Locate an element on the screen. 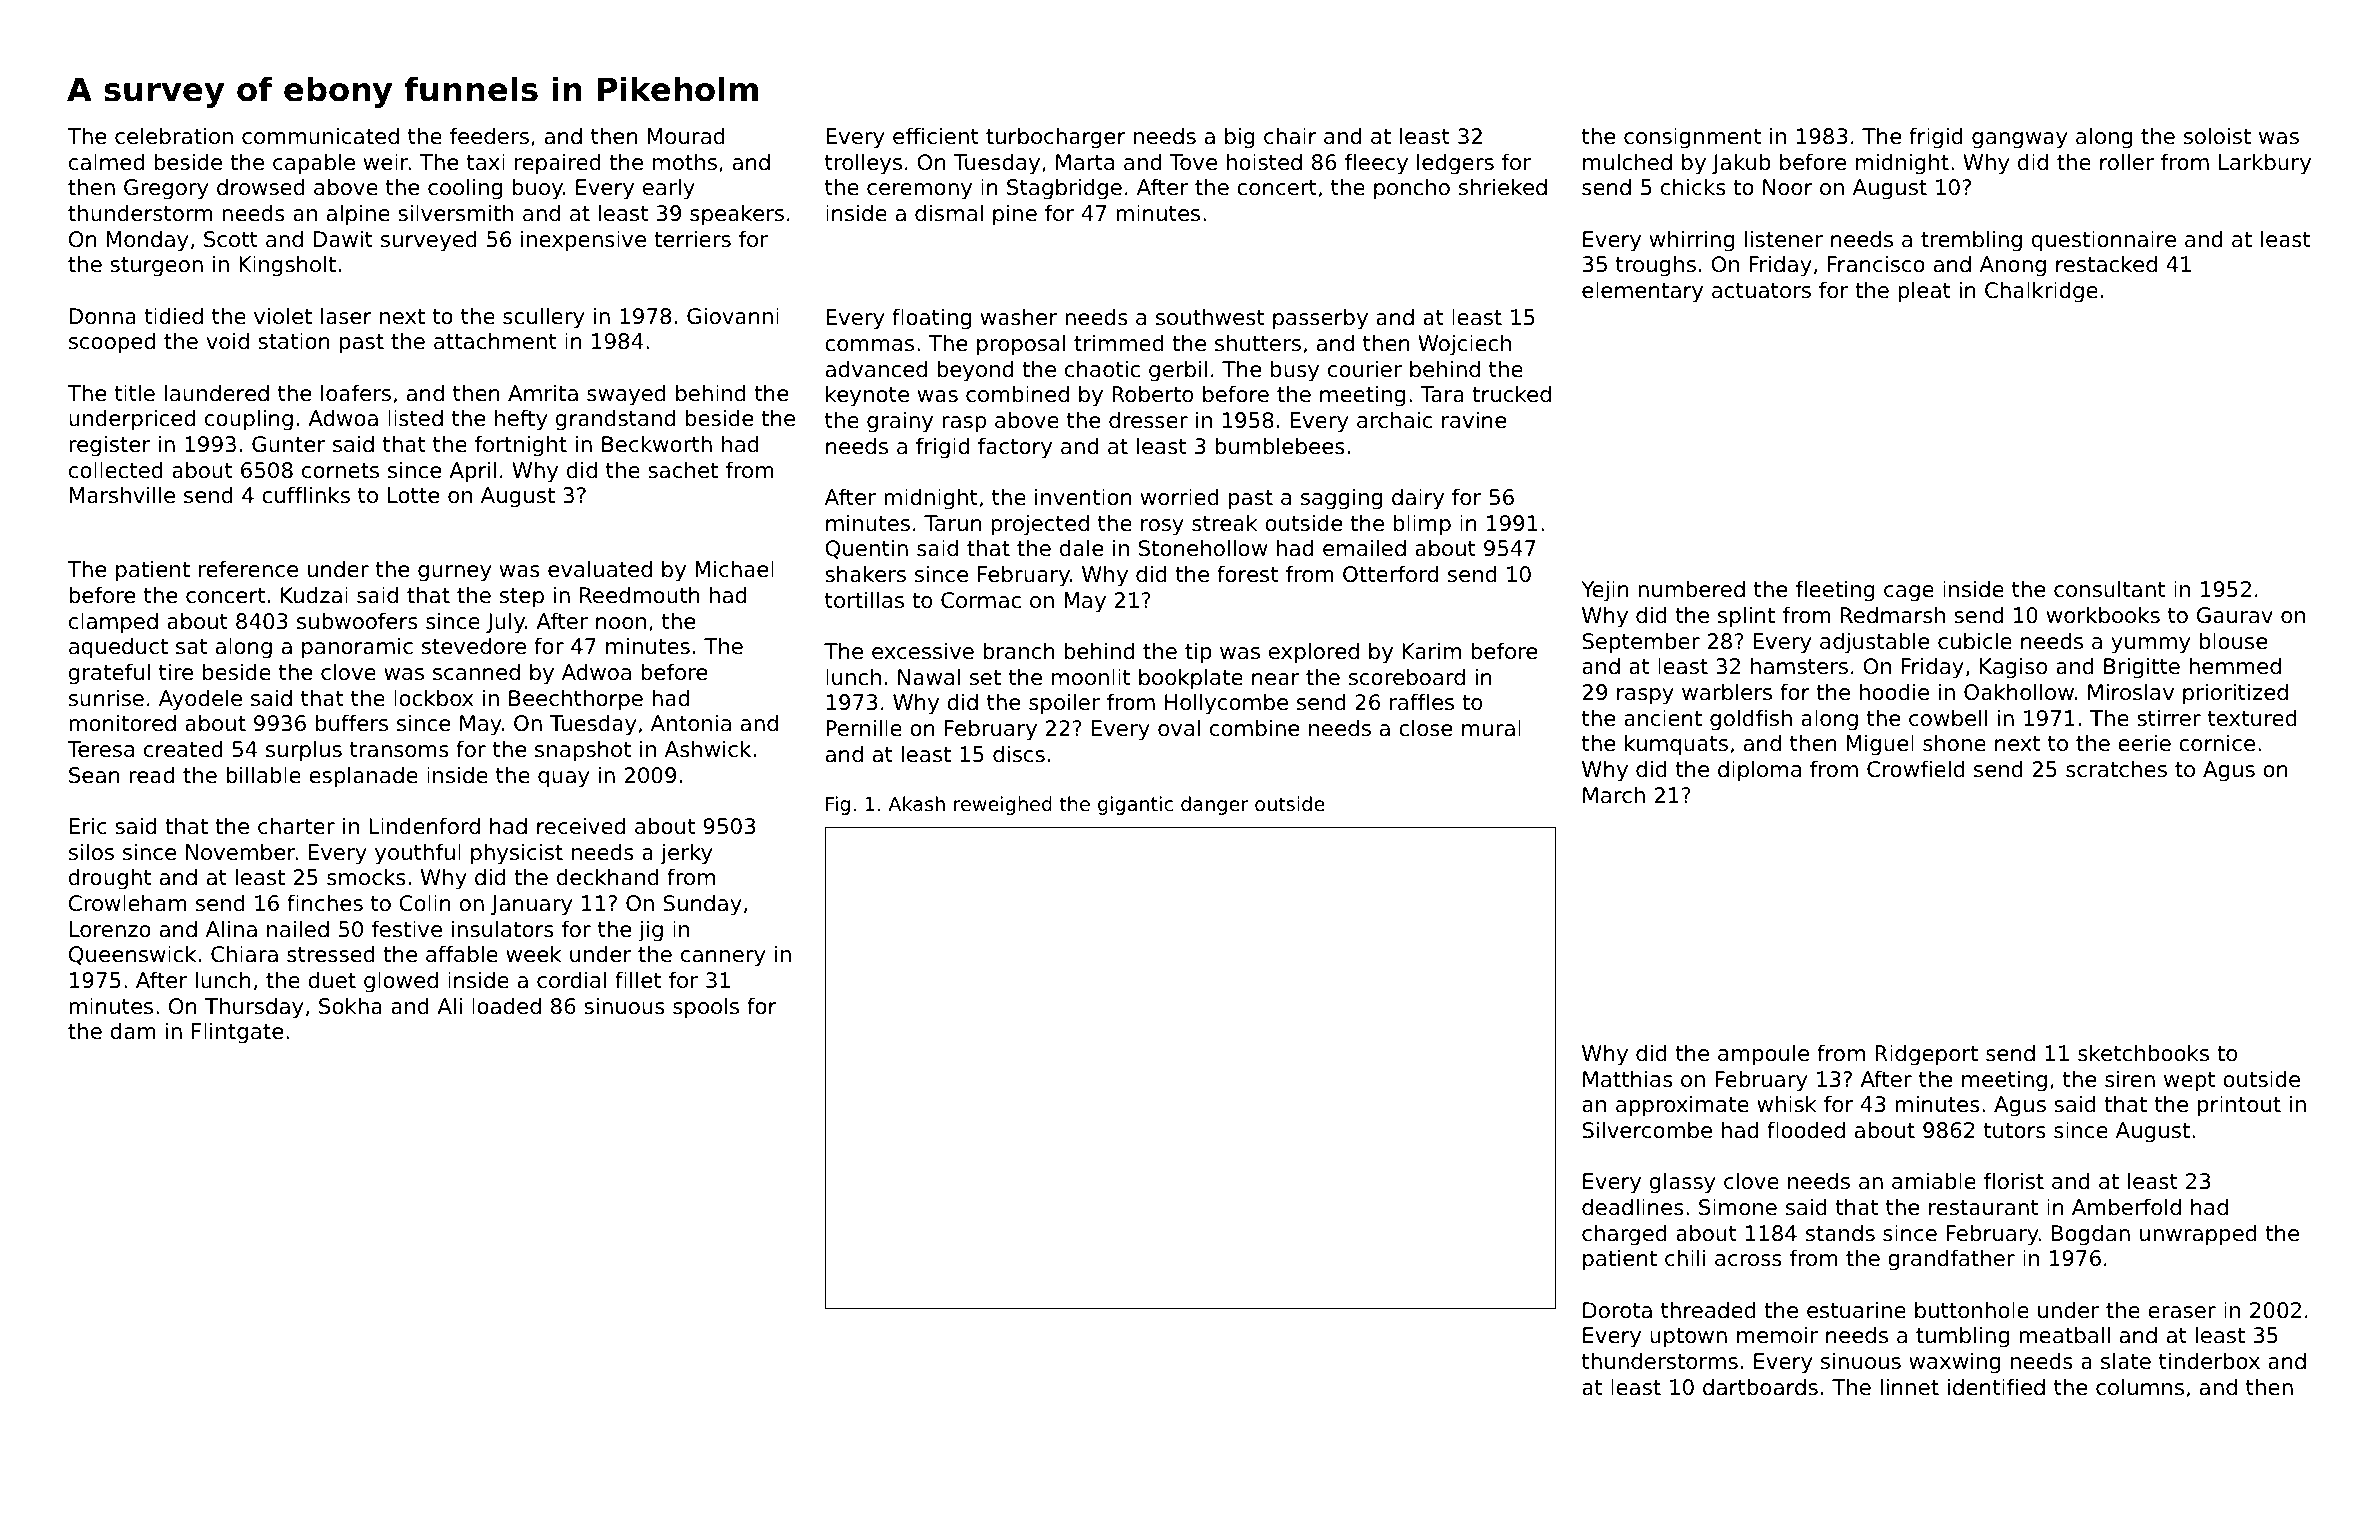 This screenshot has height=1540, width=2380. dismal is located at coordinates (949, 213).
